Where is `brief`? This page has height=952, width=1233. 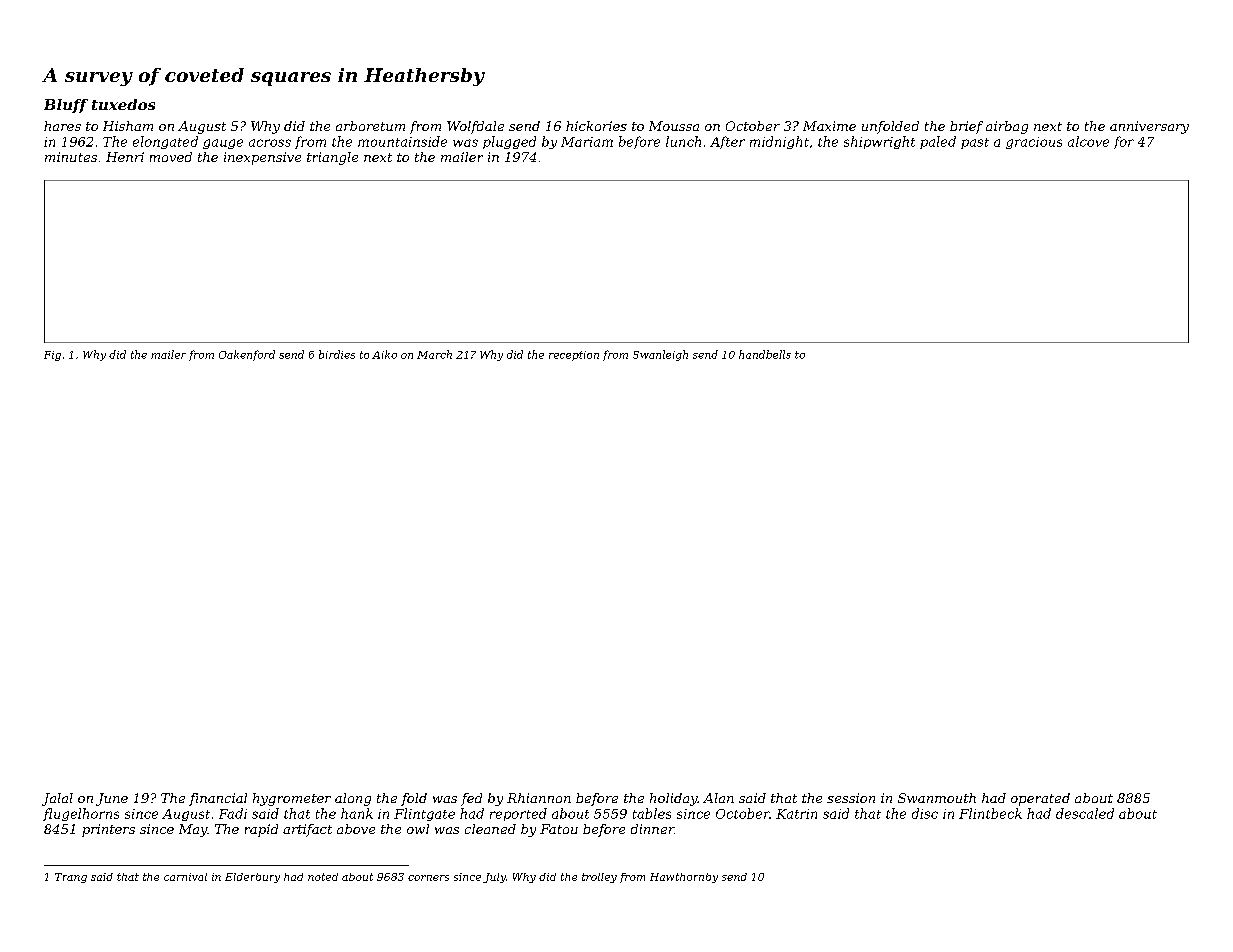
brief is located at coordinates (966, 127).
